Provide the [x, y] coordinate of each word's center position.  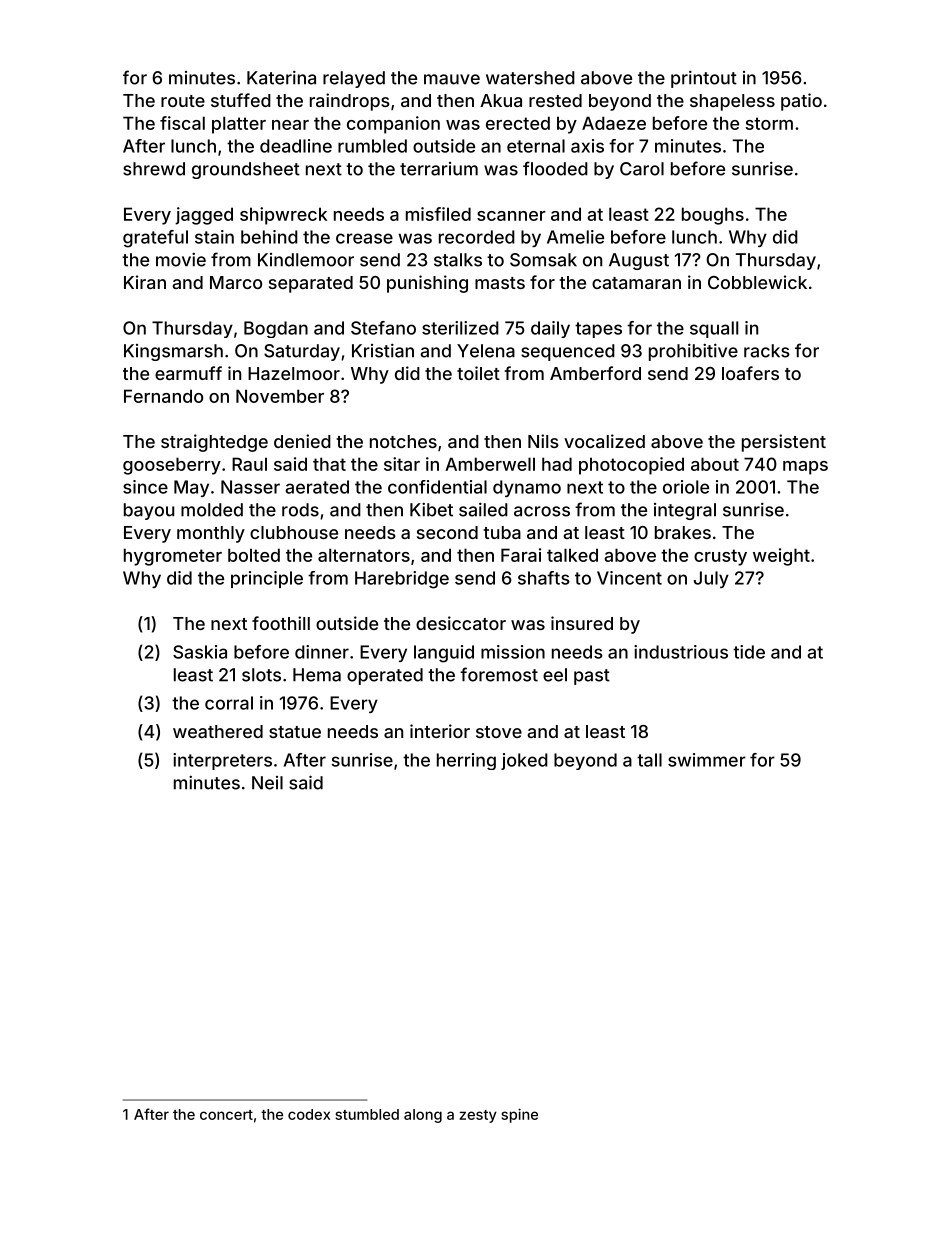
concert [226, 1115]
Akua [501, 100]
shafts [544, 578]
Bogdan [276, 329]
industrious [681, 652]
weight [781, 557]
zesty [478, 1116]
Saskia [200, 652]
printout [704, 79]
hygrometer [173, 557]
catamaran [636, 283]
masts [500, 283]
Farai [521, 555]
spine [520, 1115]
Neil [267, 783]
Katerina [281, 78]
